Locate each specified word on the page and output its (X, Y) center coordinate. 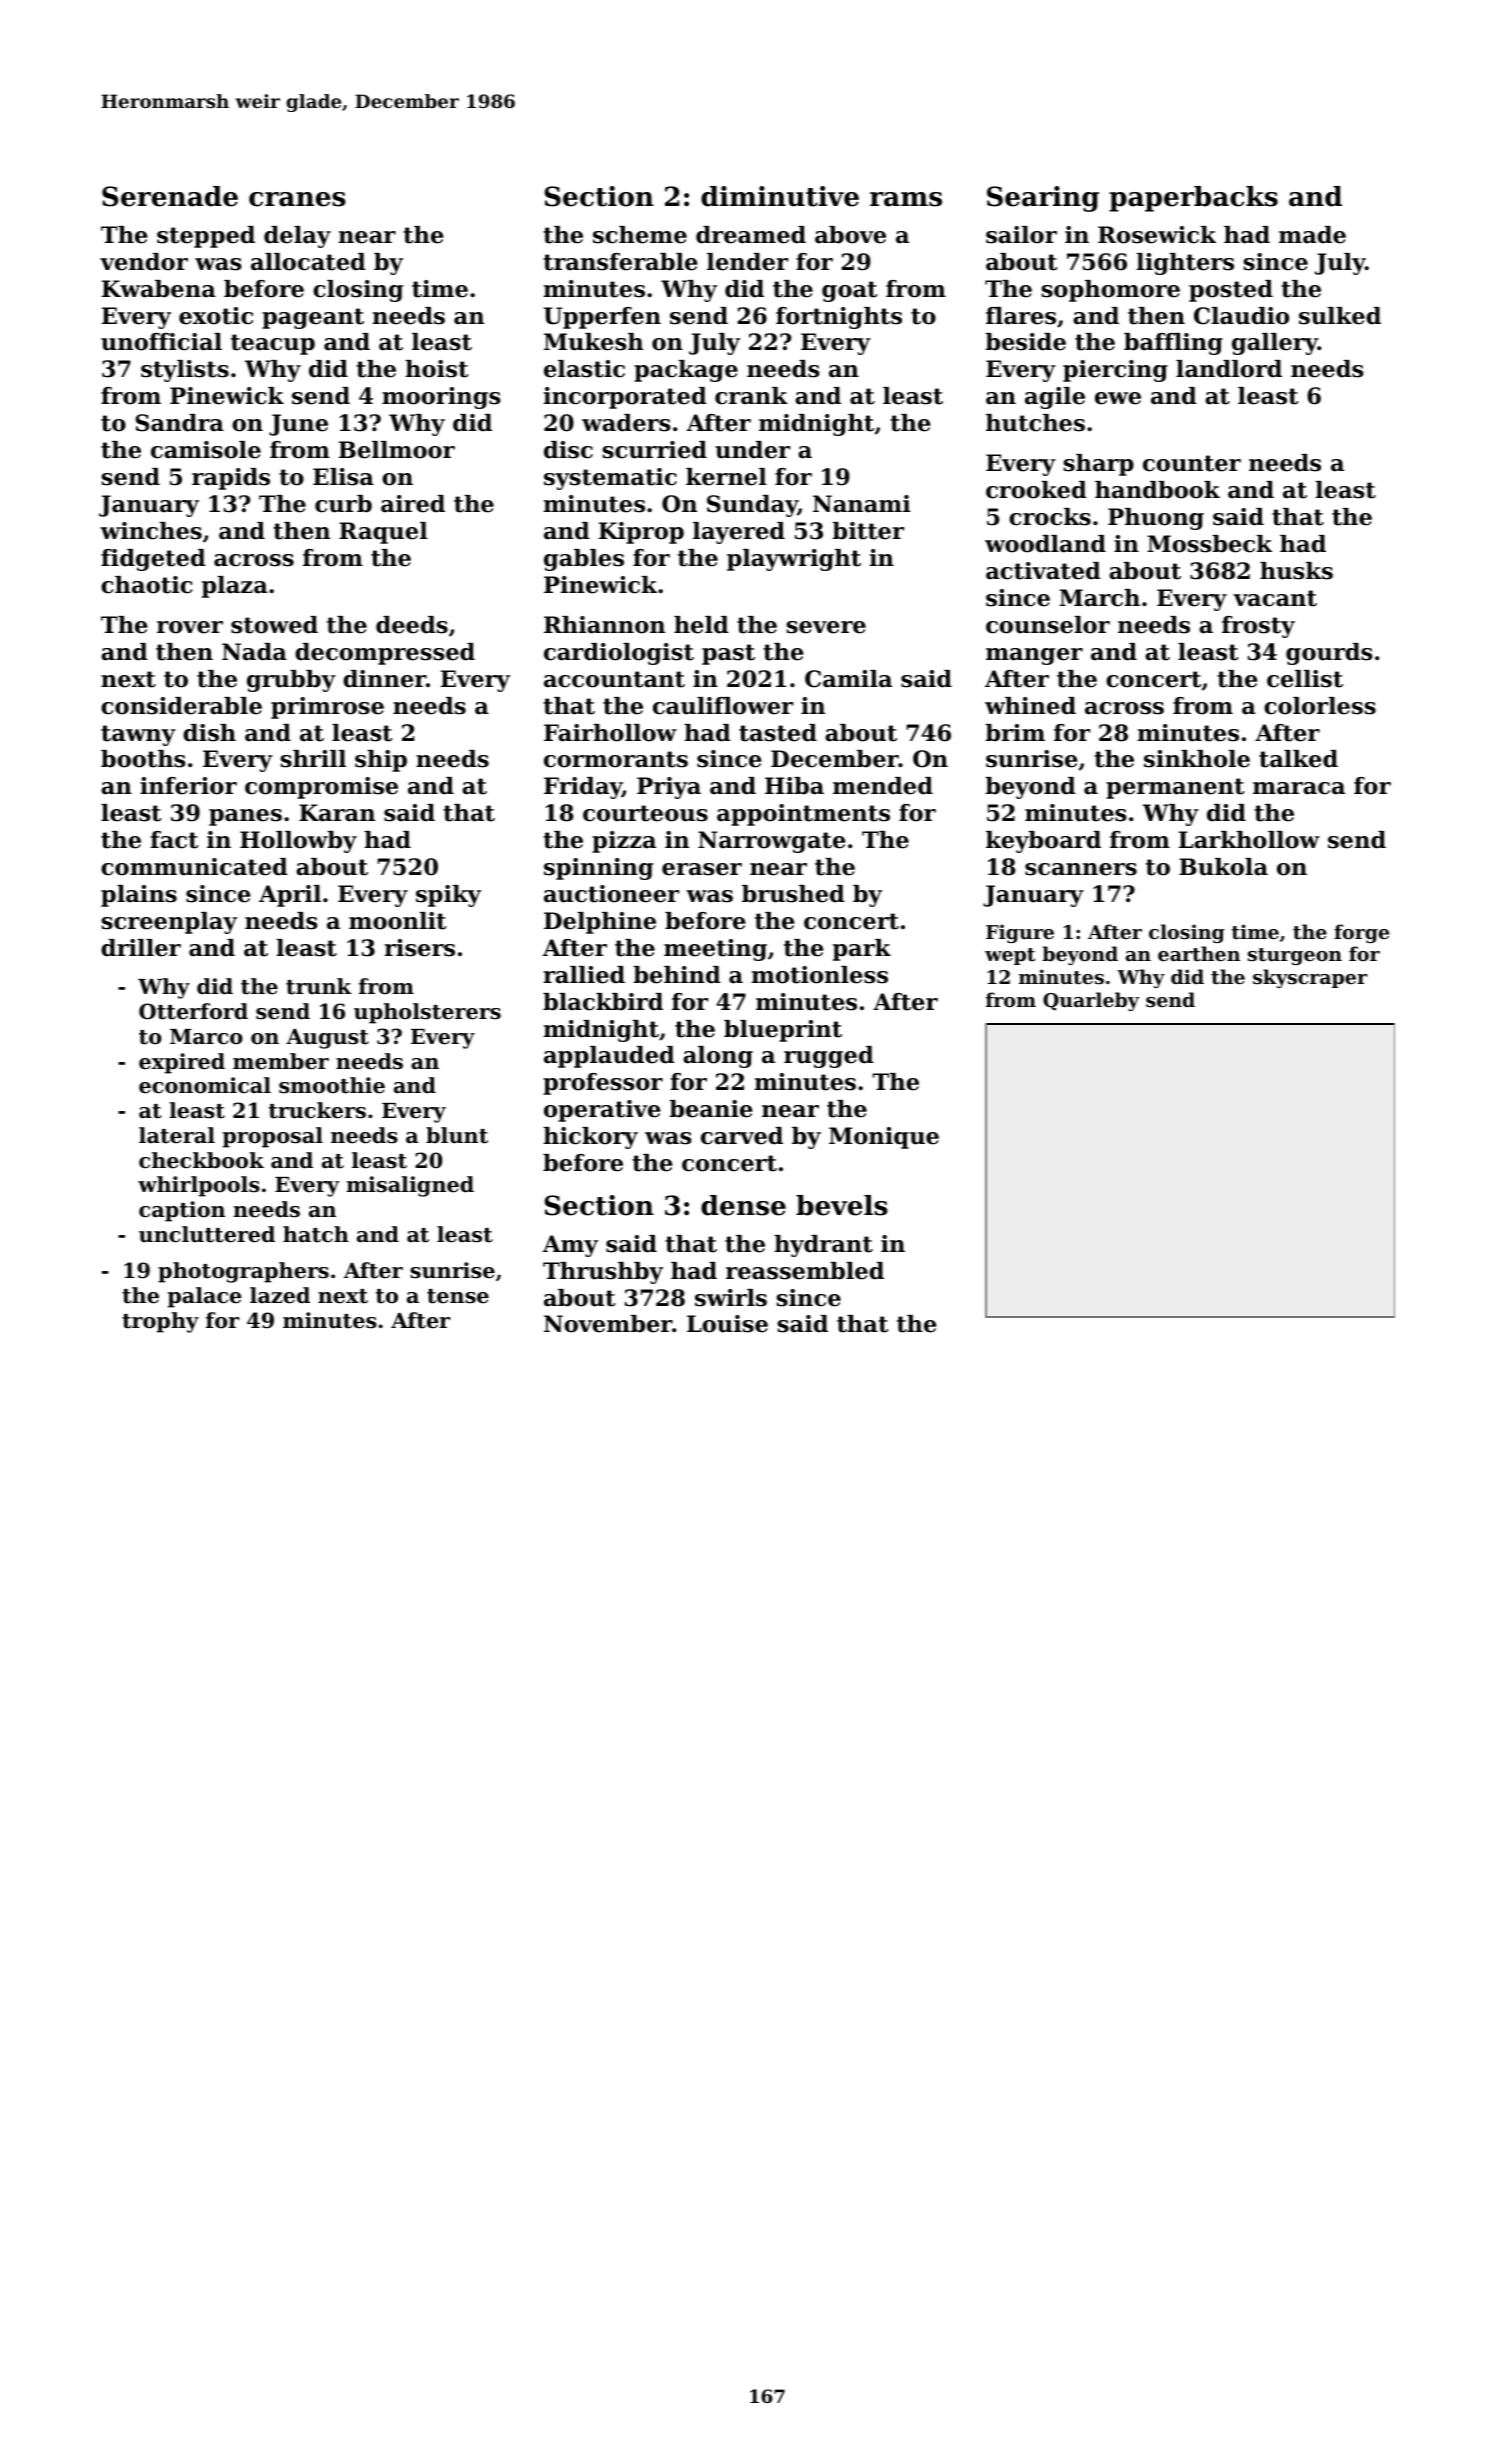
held (701, 625)
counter (1192, 463)
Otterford (193, 1011)
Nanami (862, 504)
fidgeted (153, 560)
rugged (829, 1057)
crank (751, 396)
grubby (291, 681)
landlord (1229, 369)
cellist (1305, 679)
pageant (313, 318)
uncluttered (207, 1234)
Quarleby (1091, 1001)
